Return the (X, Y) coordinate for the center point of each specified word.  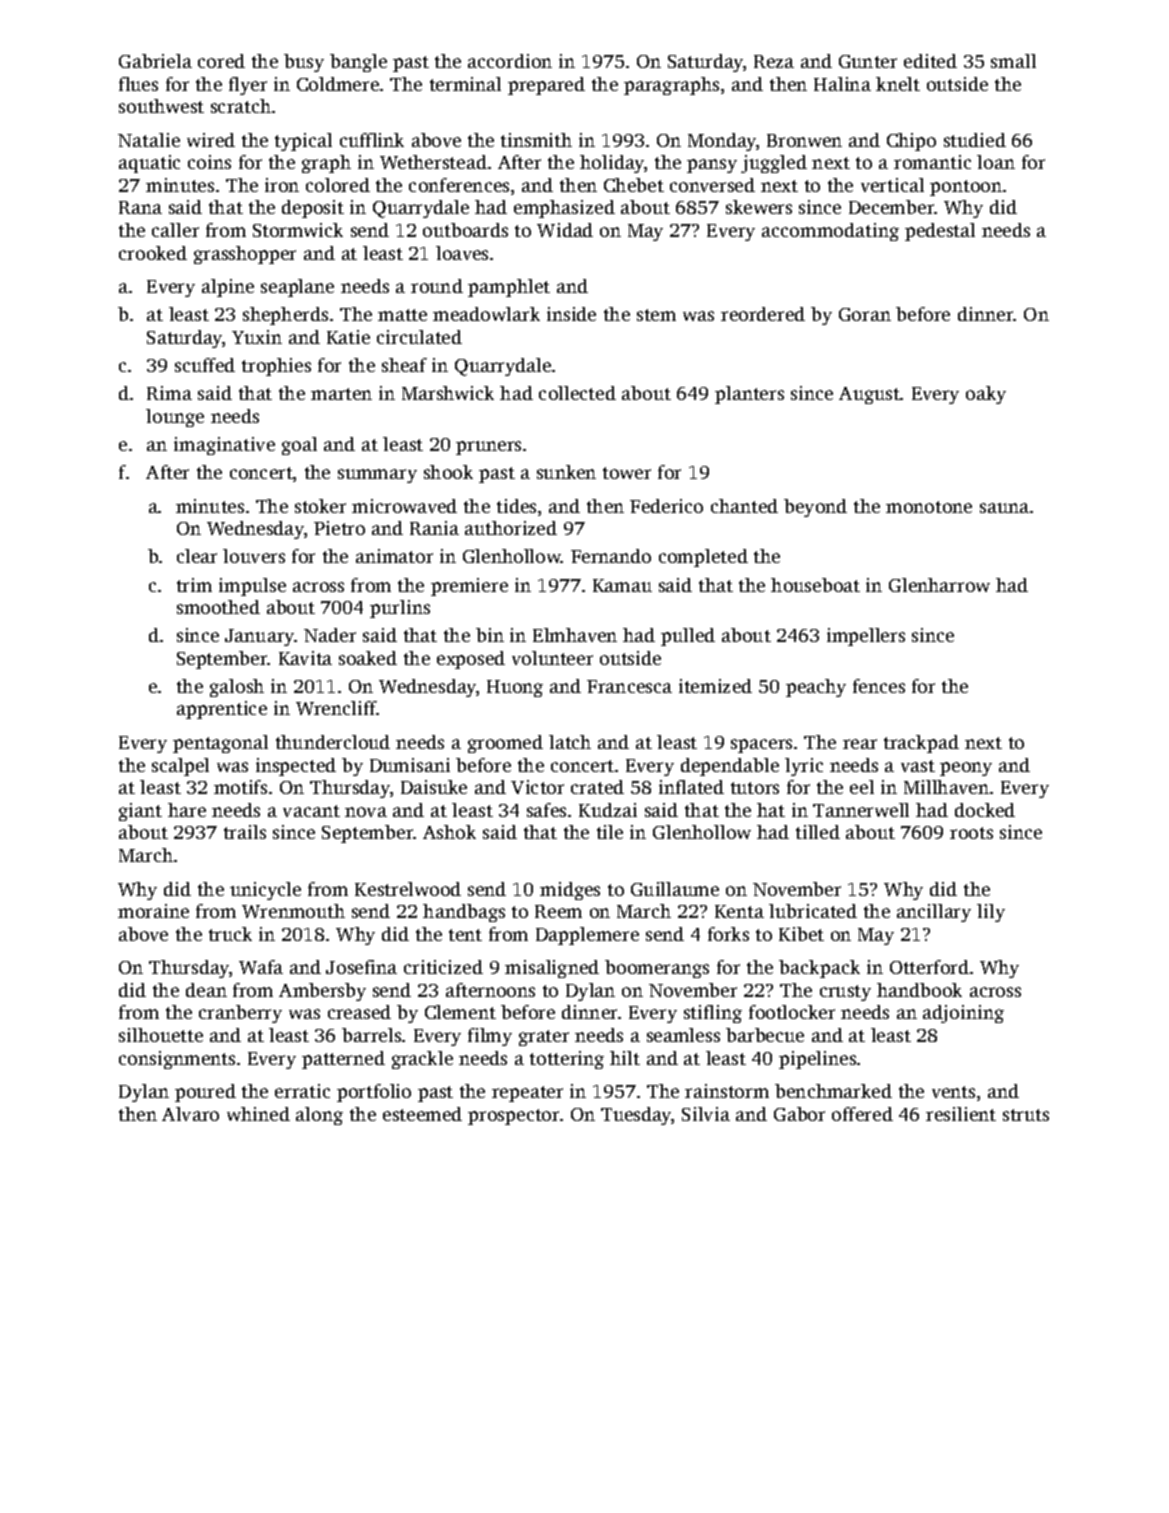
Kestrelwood (408, 889)
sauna (1004, 508)
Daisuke (434, 787)
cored (221, 61)
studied (975, 140)
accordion (510, 61)
